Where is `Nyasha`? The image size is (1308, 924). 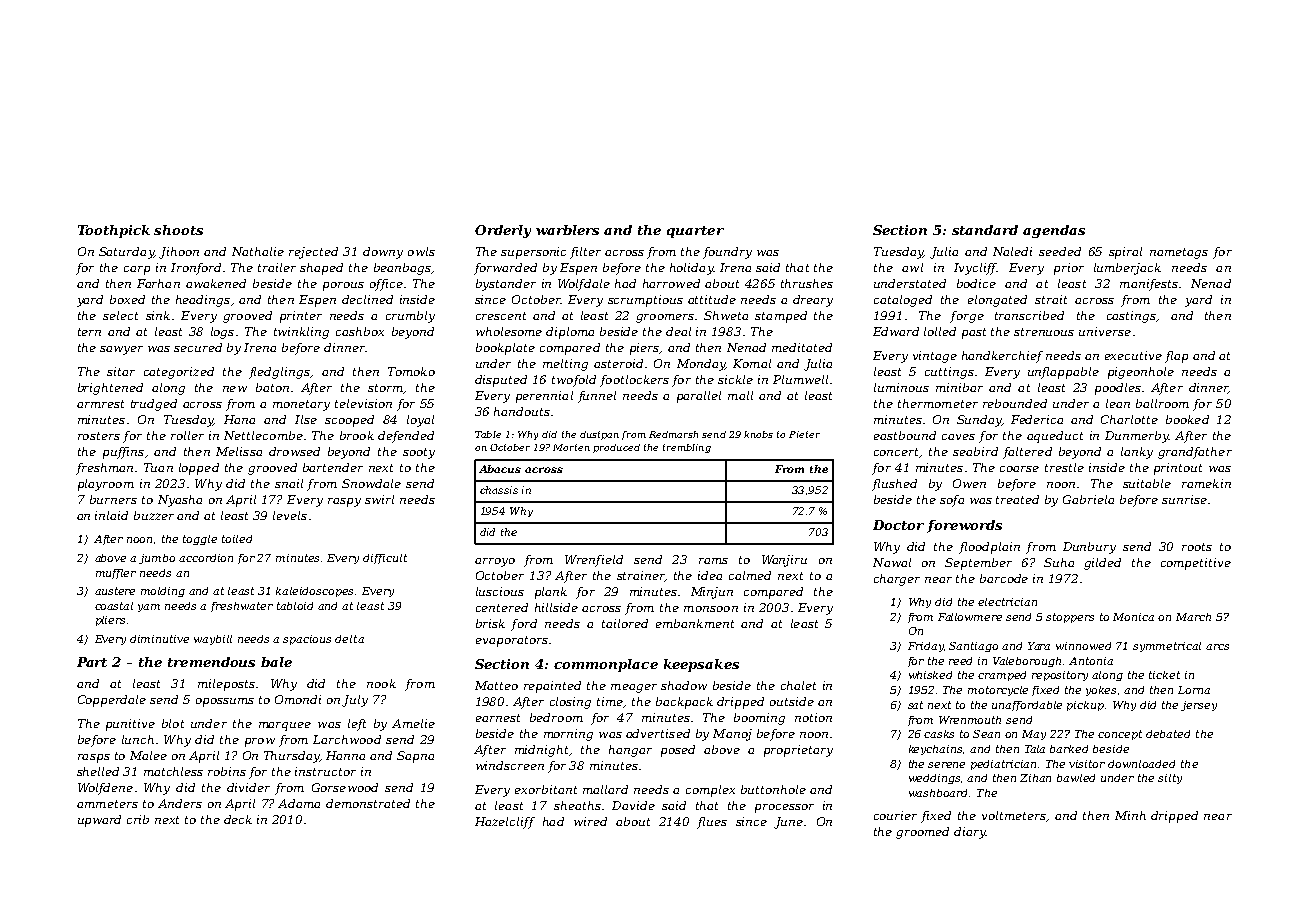 Nyasha is located at coordinates (180, 501).
